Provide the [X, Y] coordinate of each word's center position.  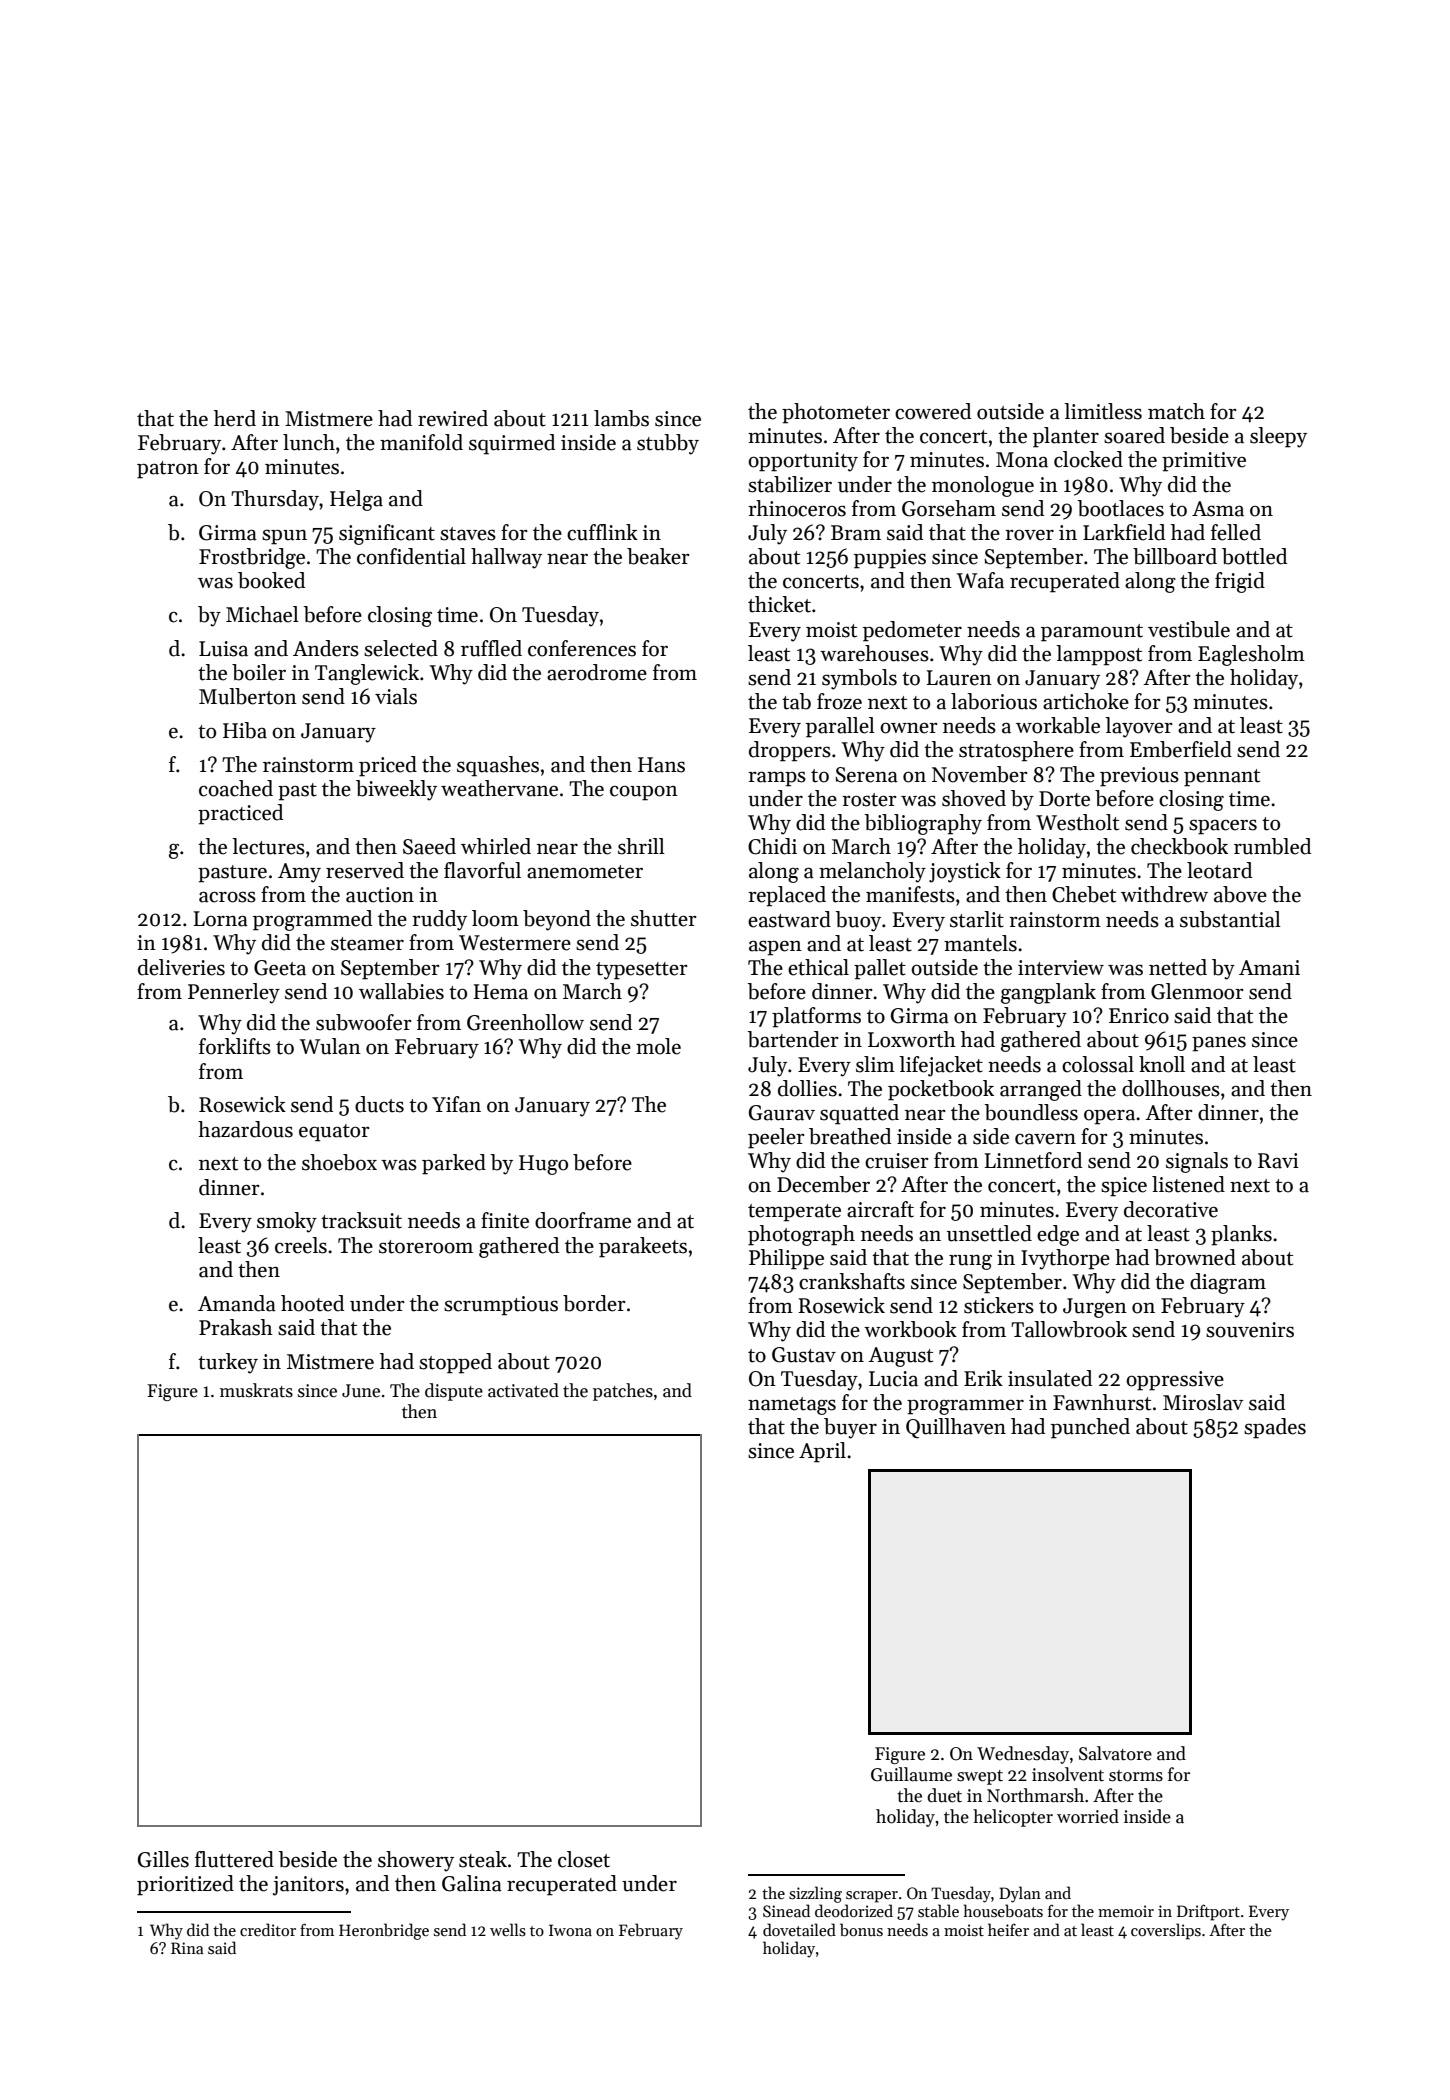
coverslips [1166, 1931]
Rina [187, 1948]
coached [236, 788]
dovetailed [799, 1929]
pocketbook [941, 1090]
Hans [661, 765]
